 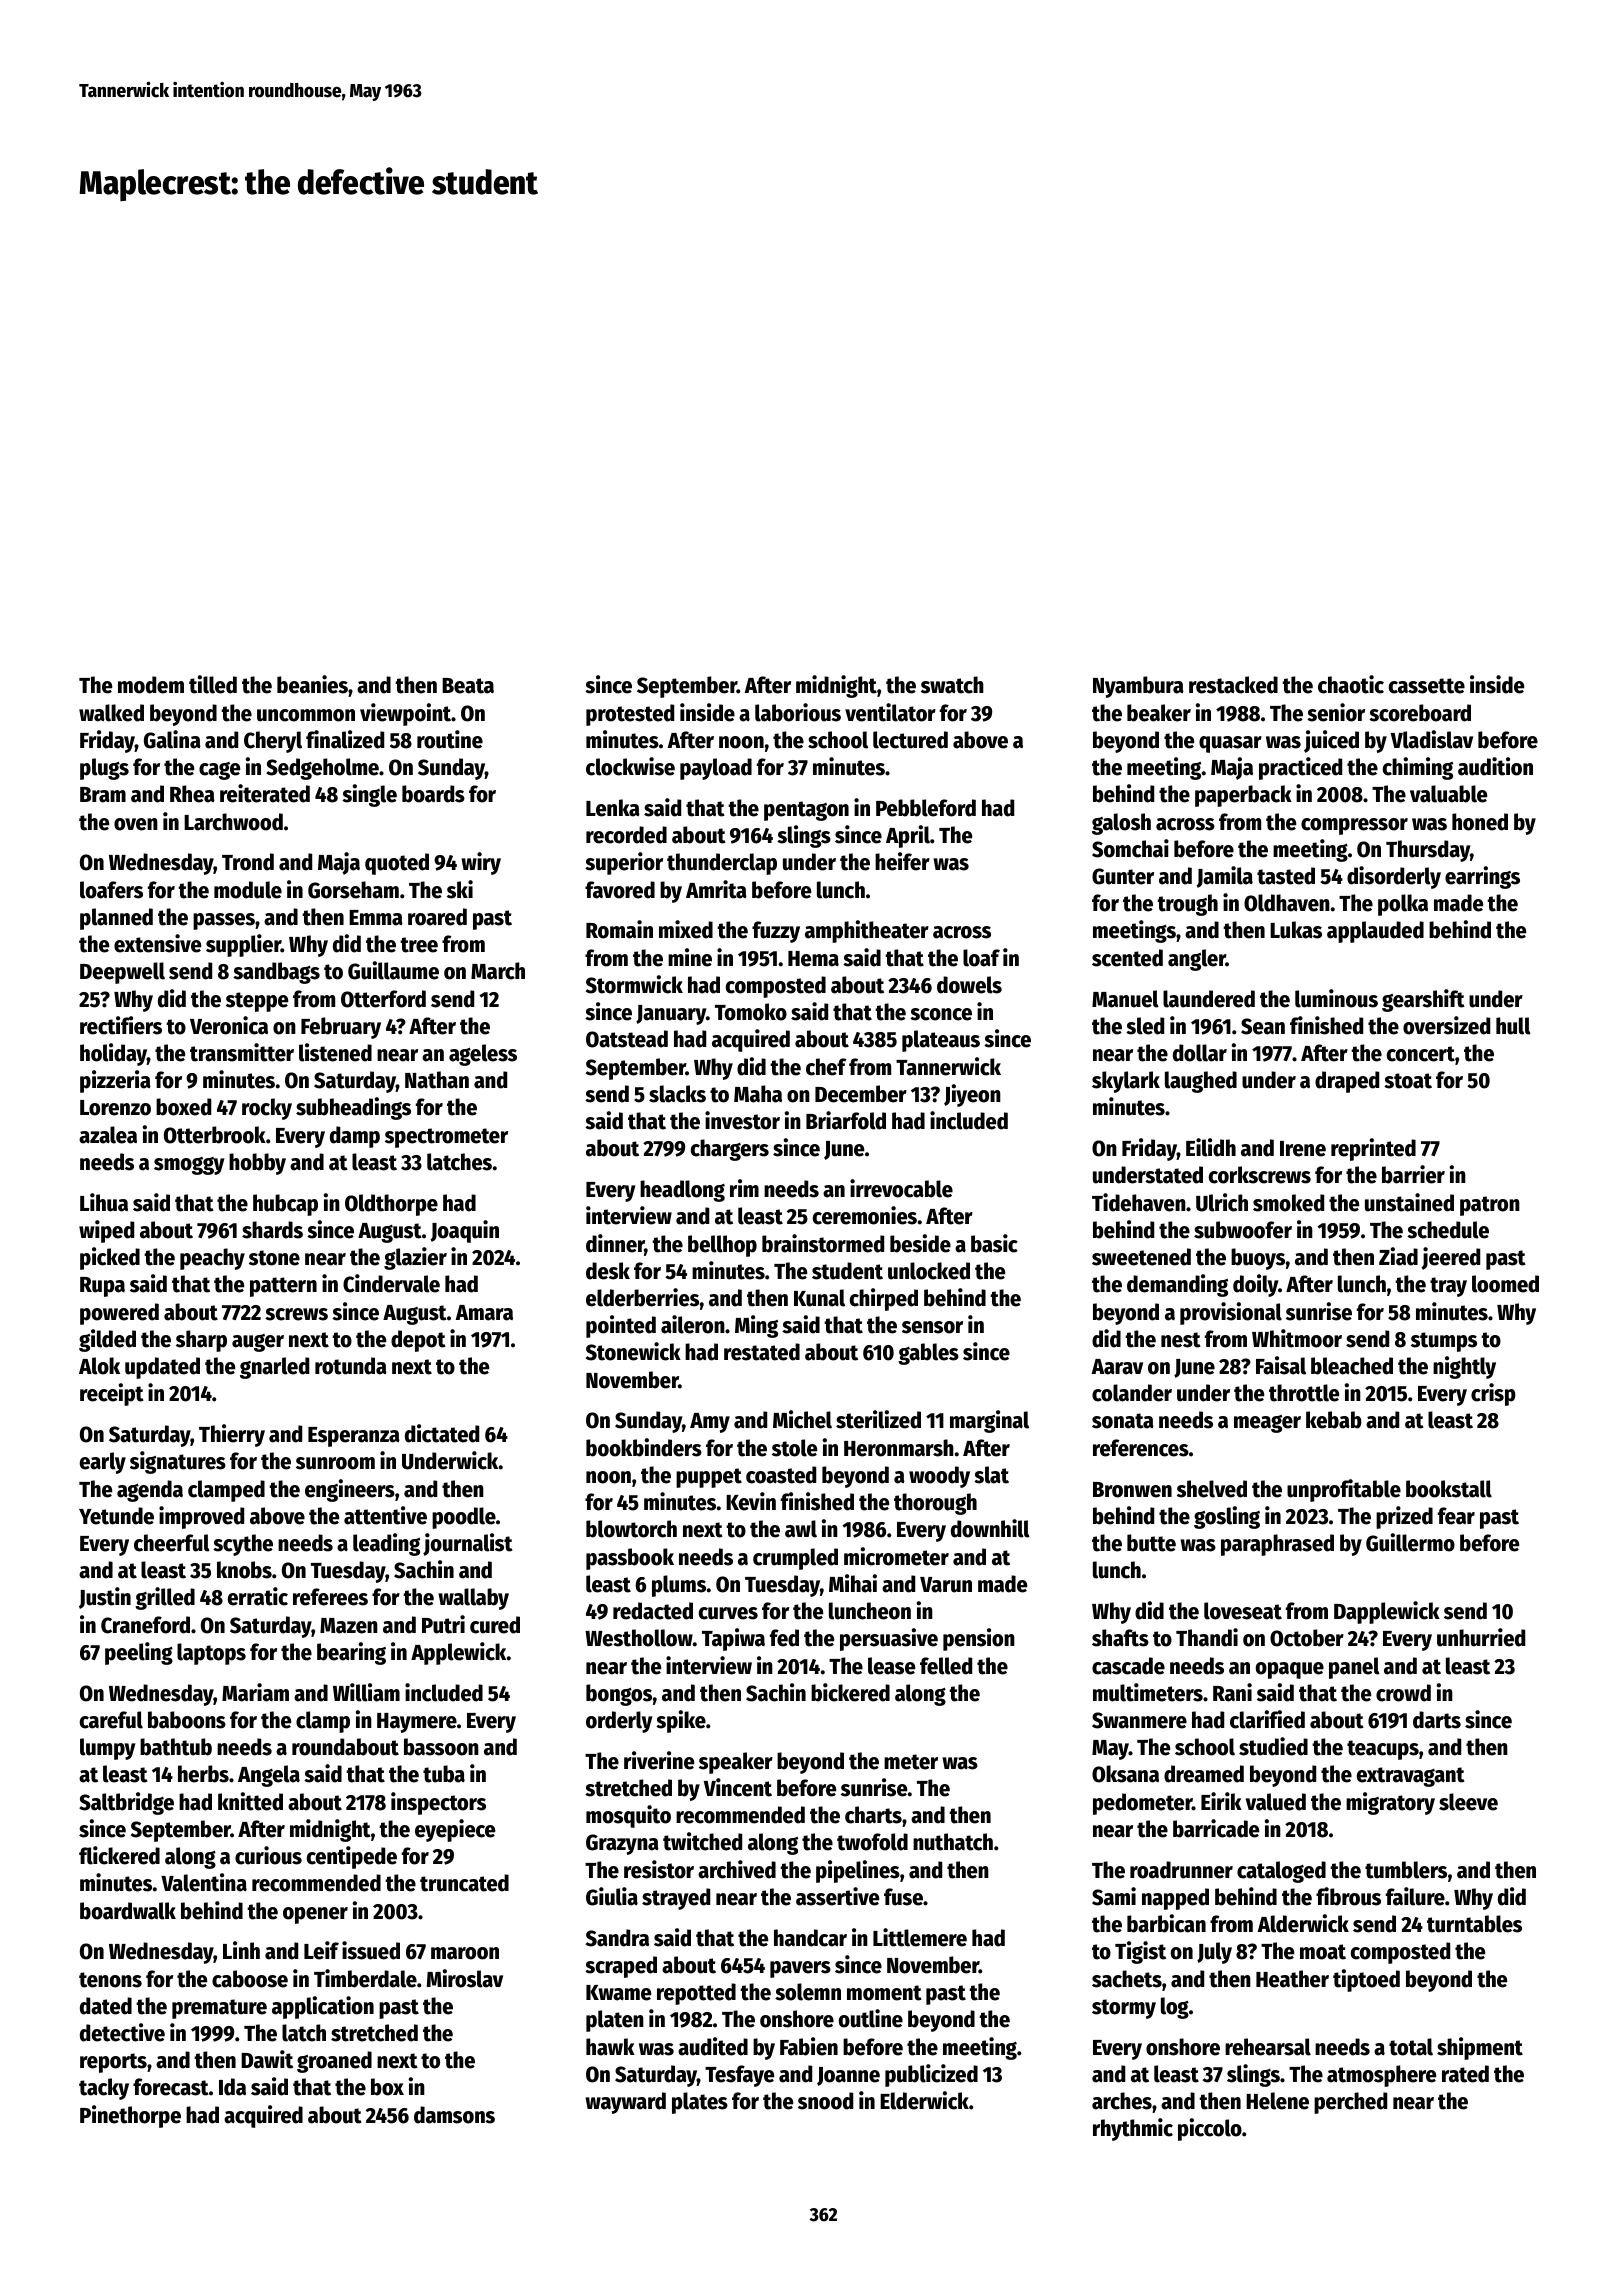 I want to click on felled, so click(x=946, y=1666).
